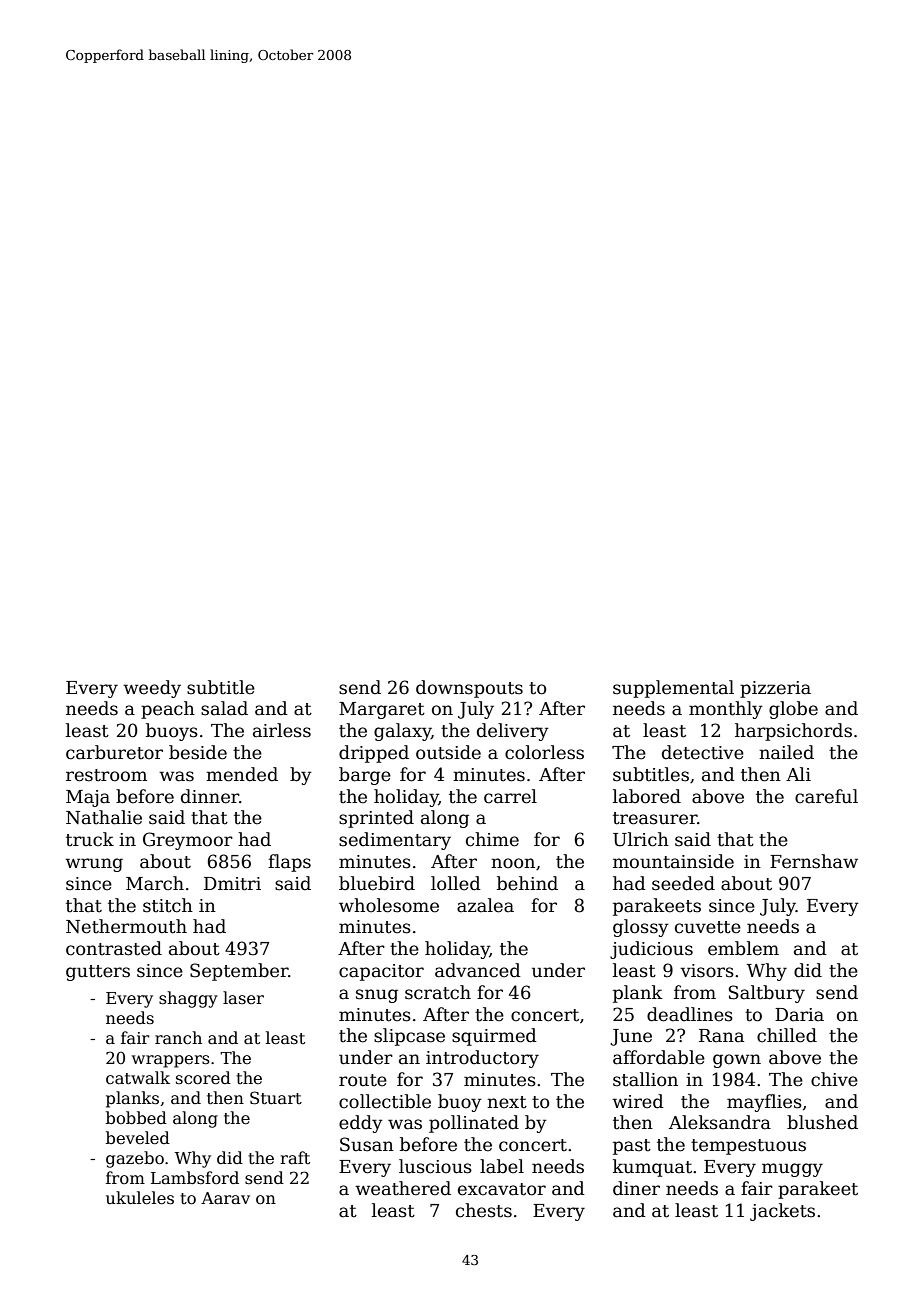  Describe the element at coordinates (435, 1166) in the image. I see `luscious` at that location.
